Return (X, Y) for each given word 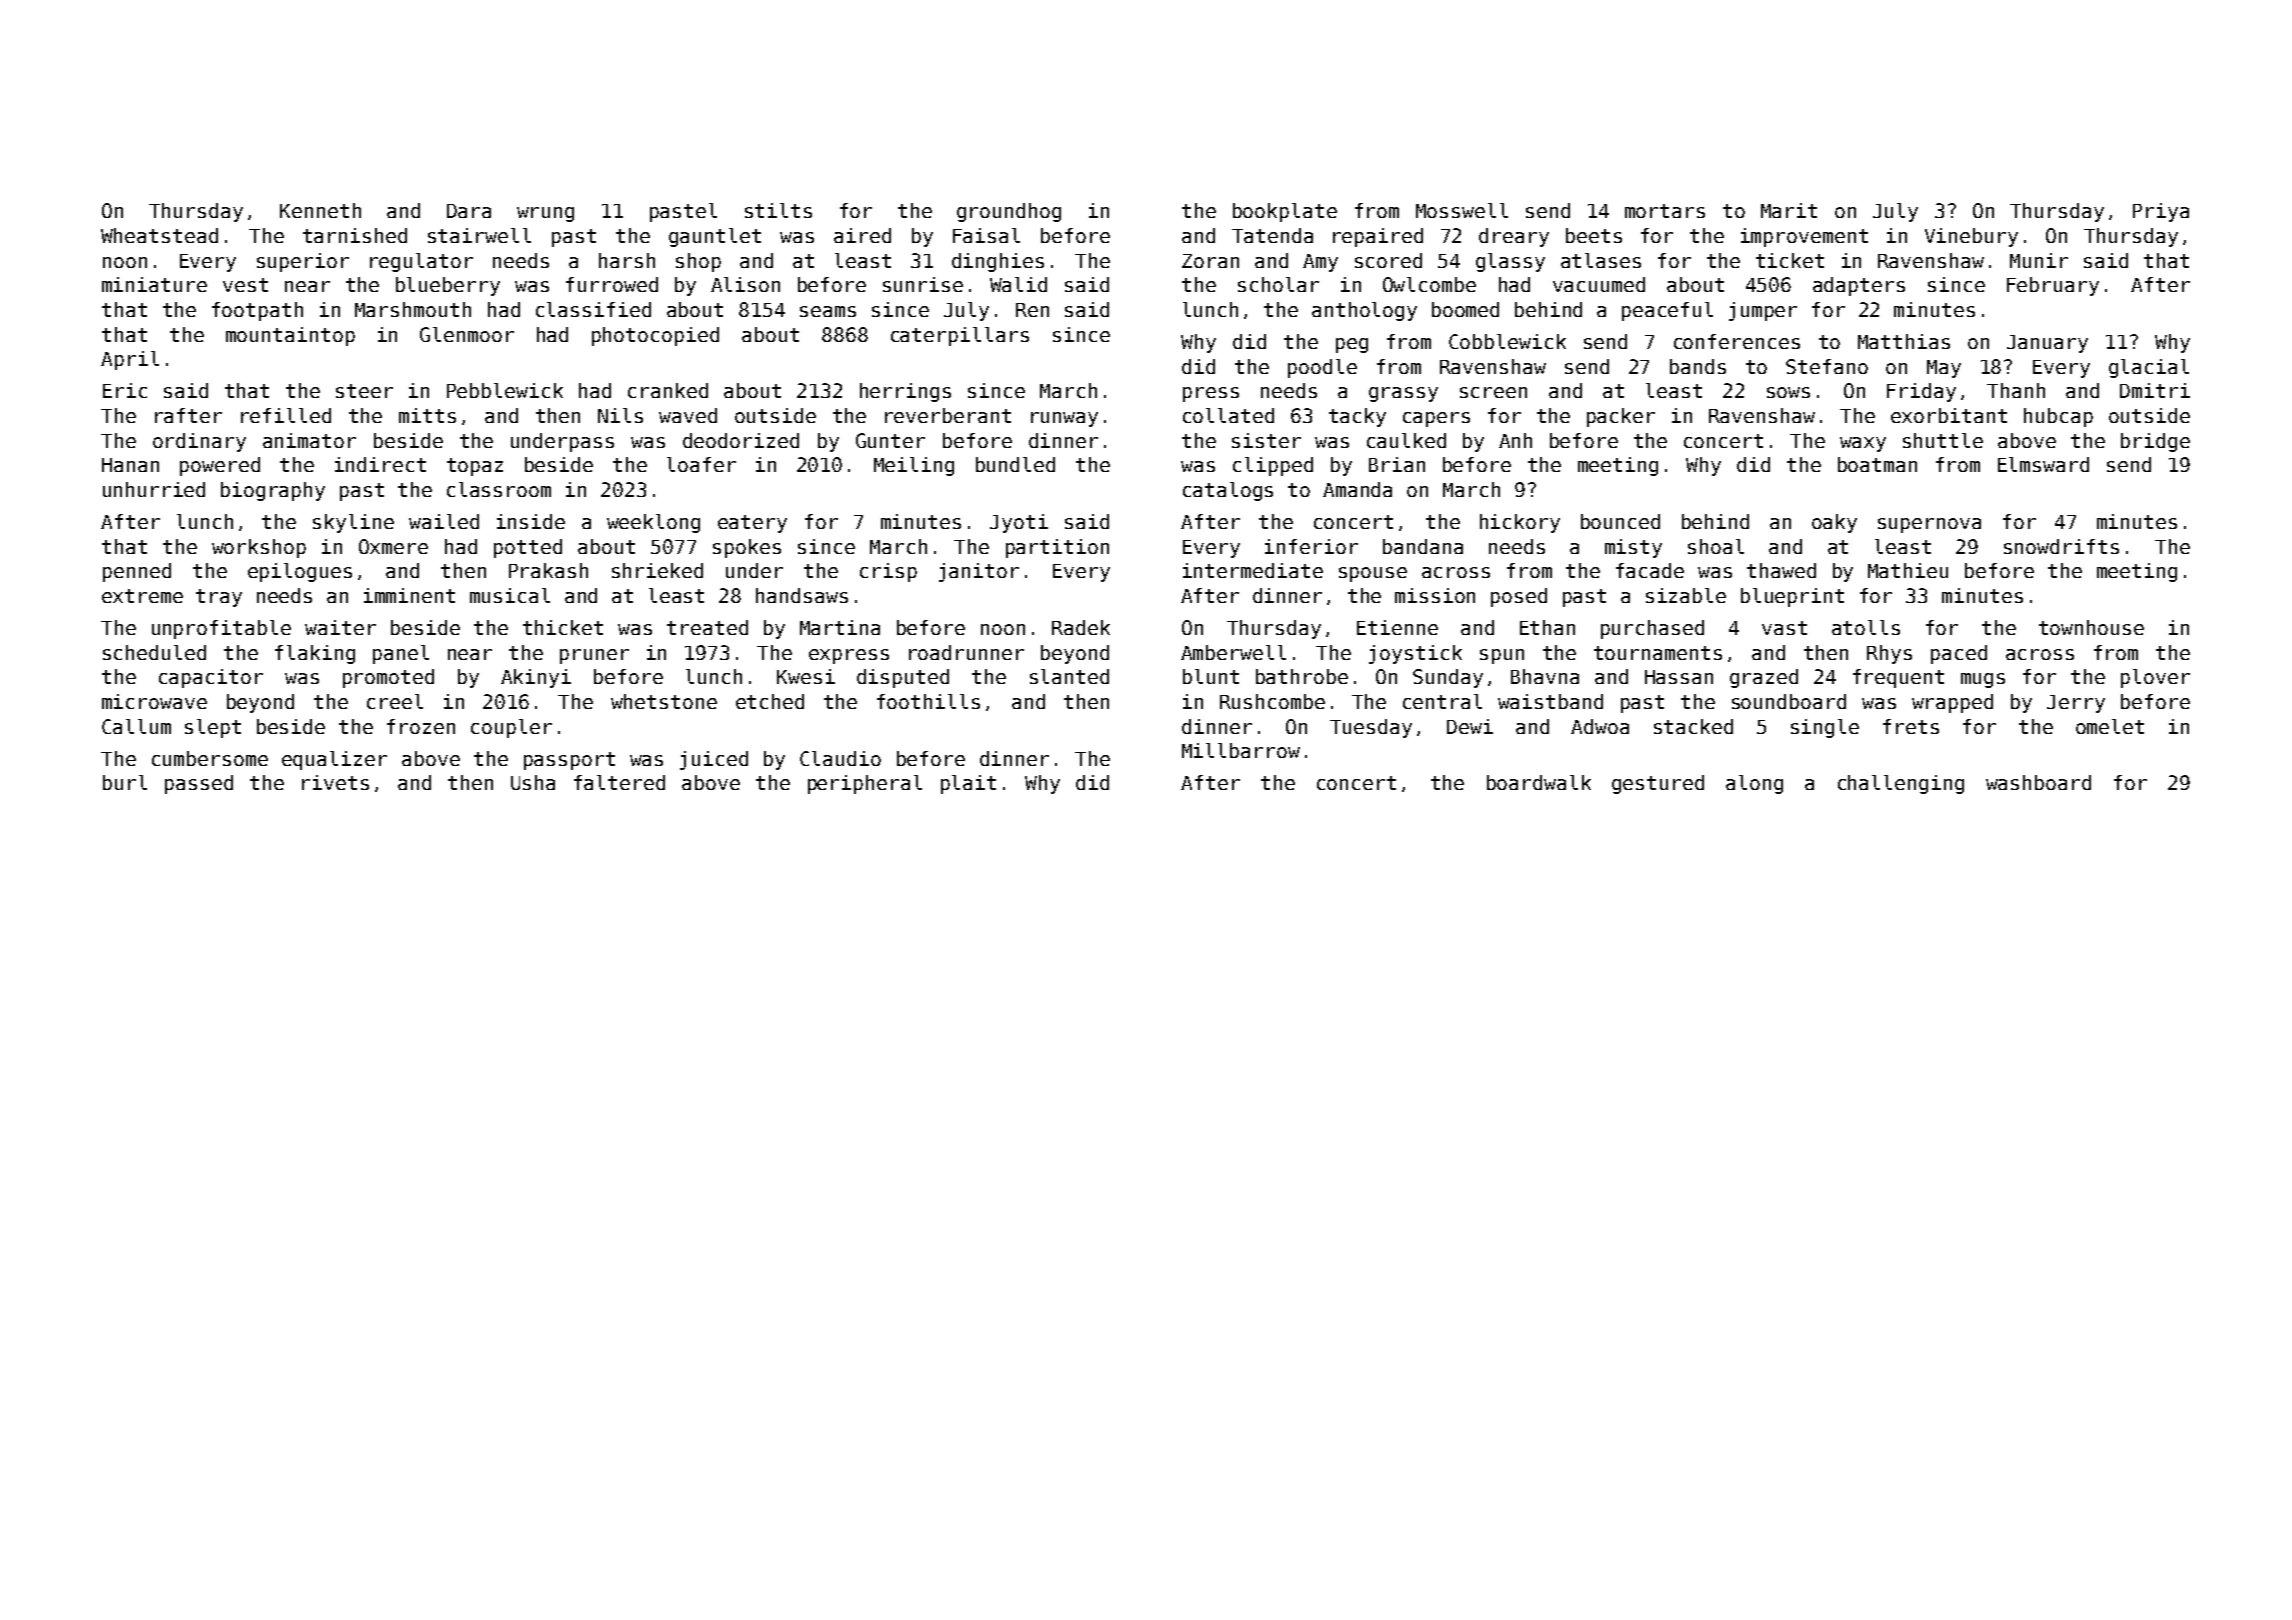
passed (199, 784)
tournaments (1658, 653)
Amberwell (1233, 652)
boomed (1465, 309)
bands (1698, 366)
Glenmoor (467, 334)
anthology (1364, 311)
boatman (1877, 464)
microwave (154, 701)
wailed (444, 521)
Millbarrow (1241, 750)
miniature (154, 284)
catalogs (1228, 491)
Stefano (1827, 366)
